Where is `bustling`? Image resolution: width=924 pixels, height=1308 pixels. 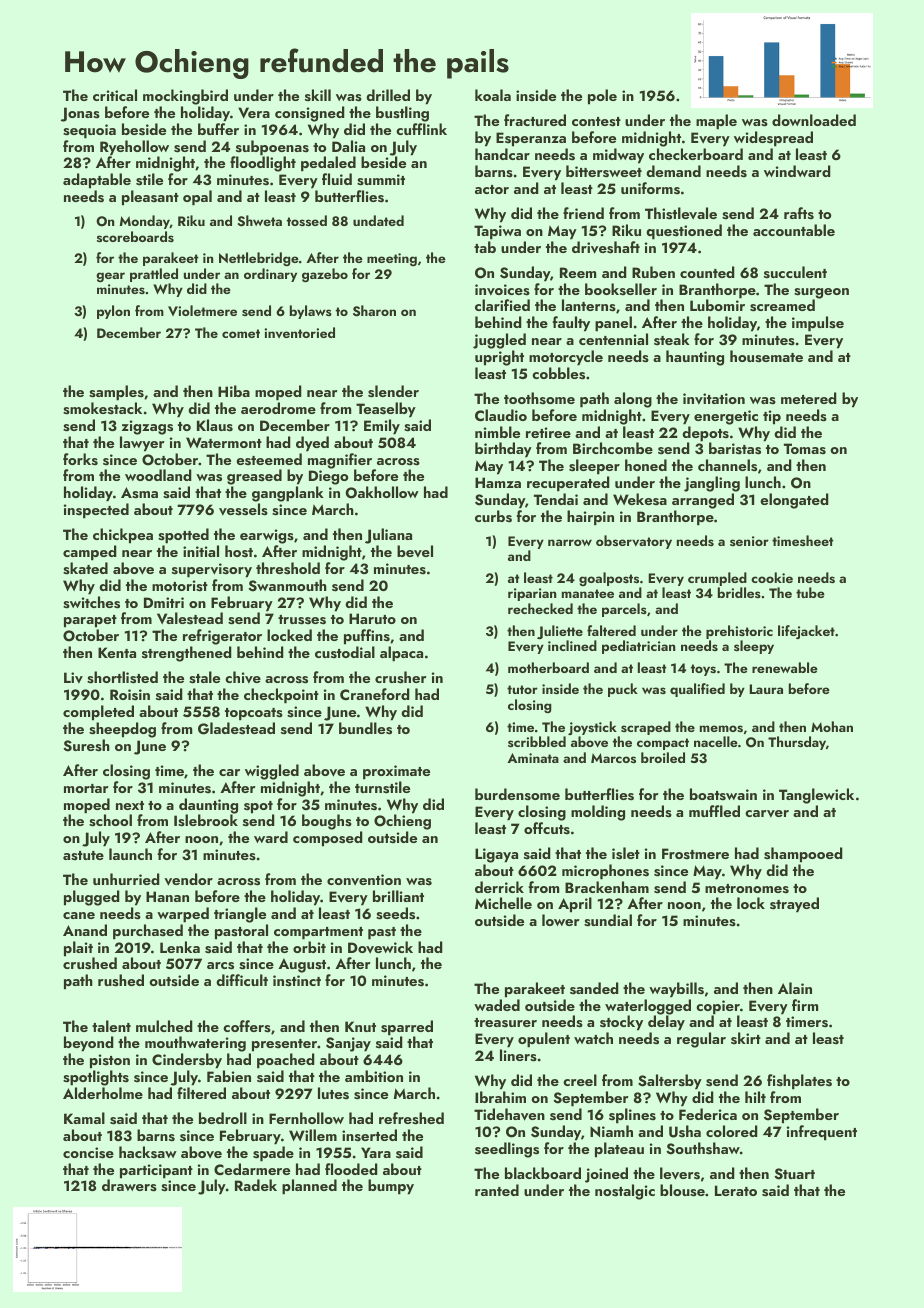 bustling is located at coordinates (402, 114).
